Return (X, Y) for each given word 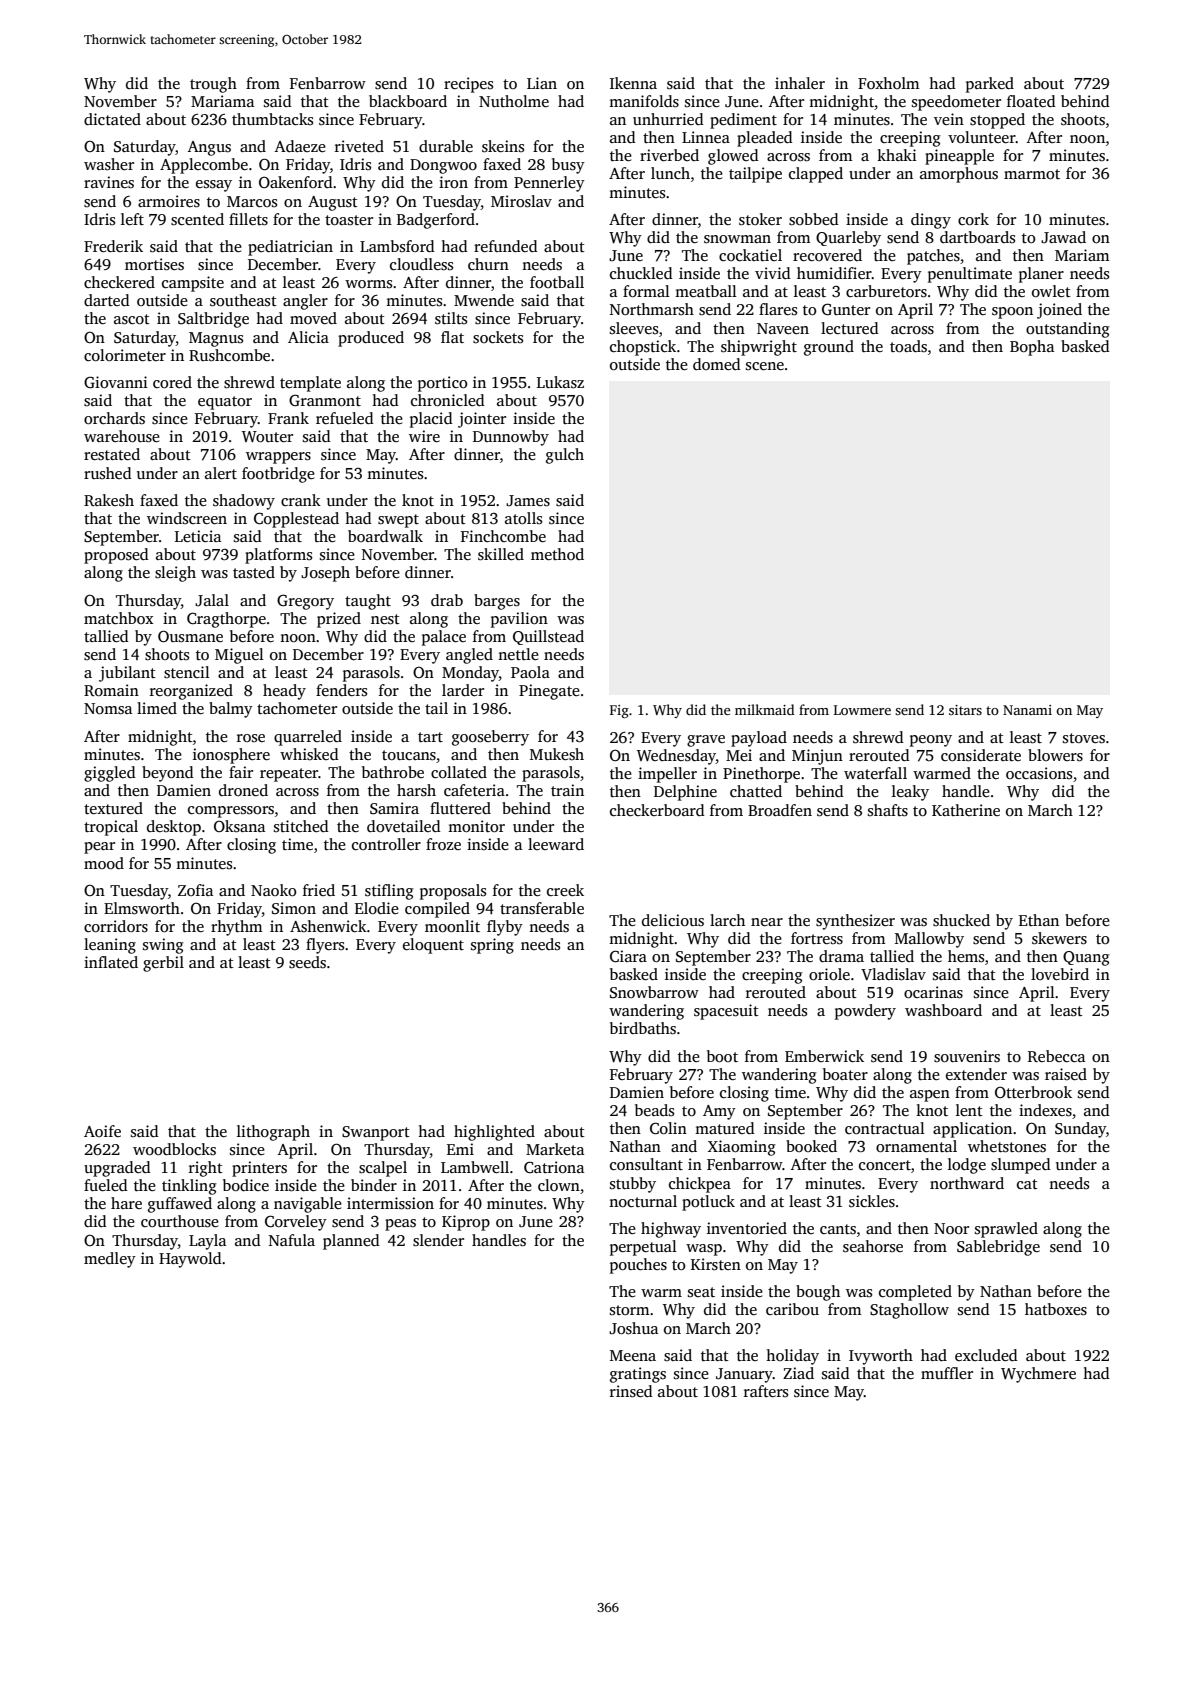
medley (110, 1260)
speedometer (956, 103)
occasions (1039, 773)
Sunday (1080, 1130)
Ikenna (633, 83)
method (557, 554)
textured (113, 808)
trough (213, 85)
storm (630, 1310)
